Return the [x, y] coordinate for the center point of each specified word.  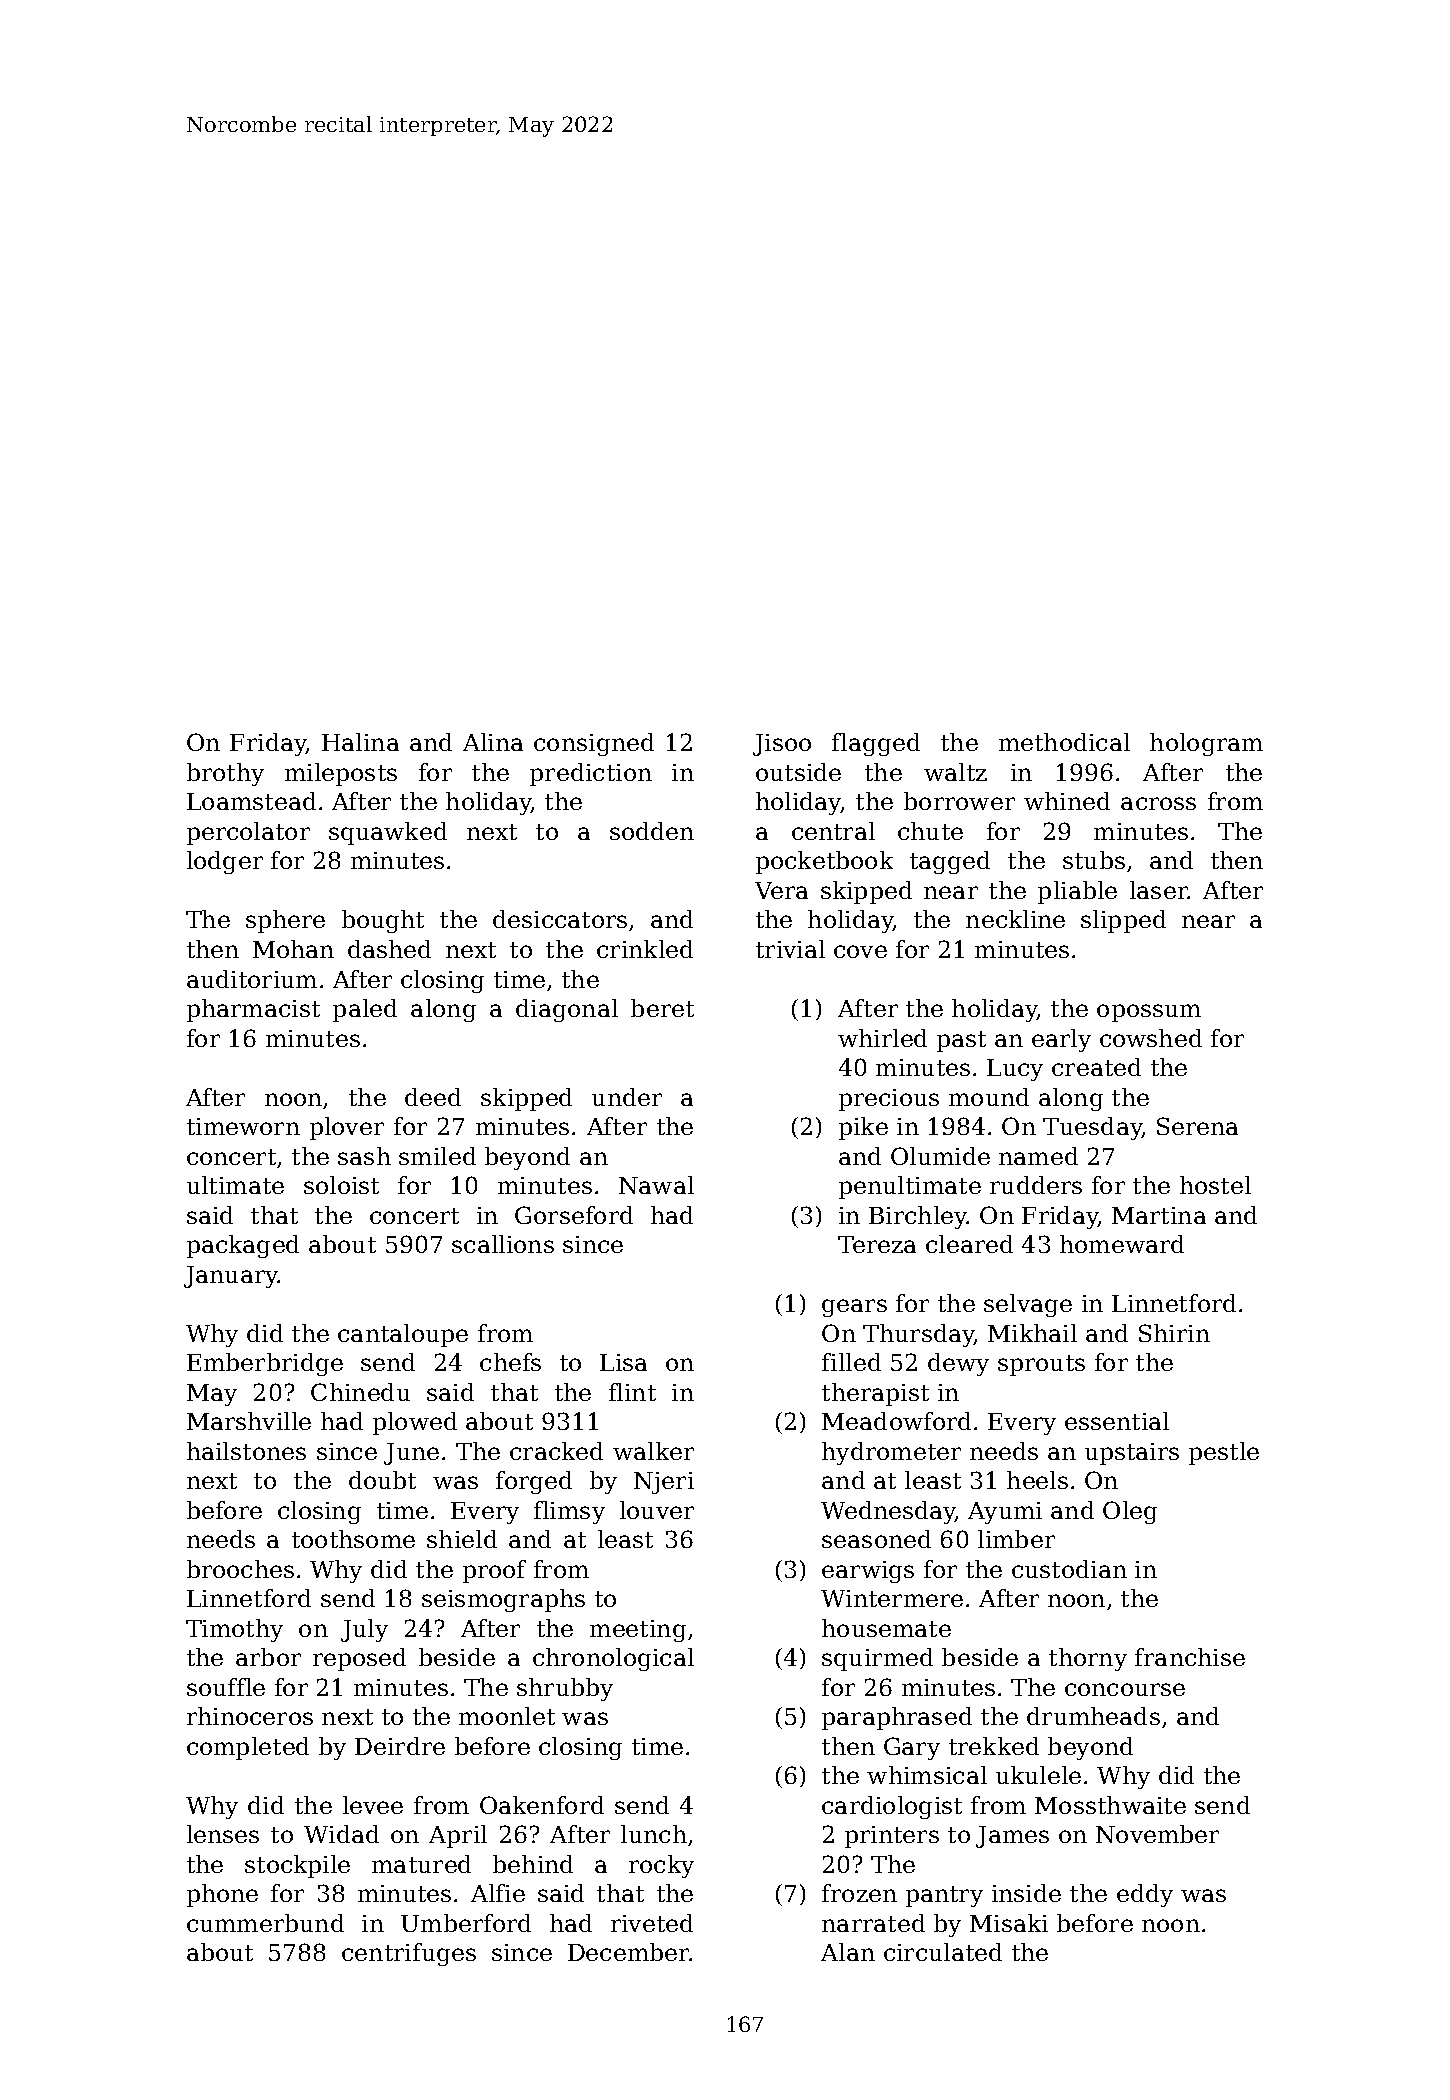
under [627, 1097]
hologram [1206, 744]
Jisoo [782, 745]
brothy [225, 774]
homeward [1122, 1244]
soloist [341, 1185]
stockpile [297, 1866]
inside [1026, 1893]
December [629, 1952]
